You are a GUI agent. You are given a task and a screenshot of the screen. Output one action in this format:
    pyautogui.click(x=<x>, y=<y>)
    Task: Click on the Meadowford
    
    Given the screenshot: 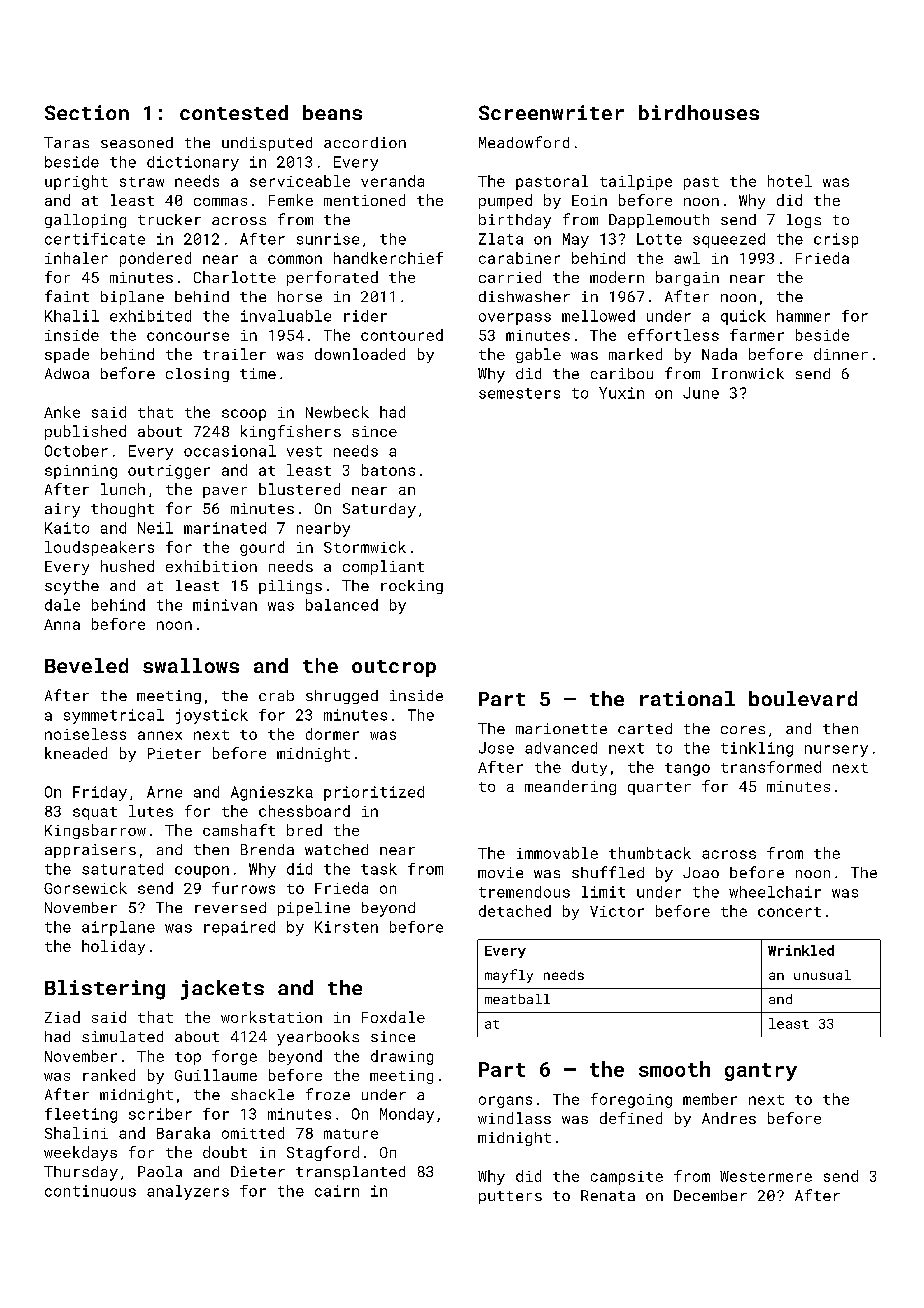 What is the action you would take?
    pyautogui.click(x=524, y=142)
